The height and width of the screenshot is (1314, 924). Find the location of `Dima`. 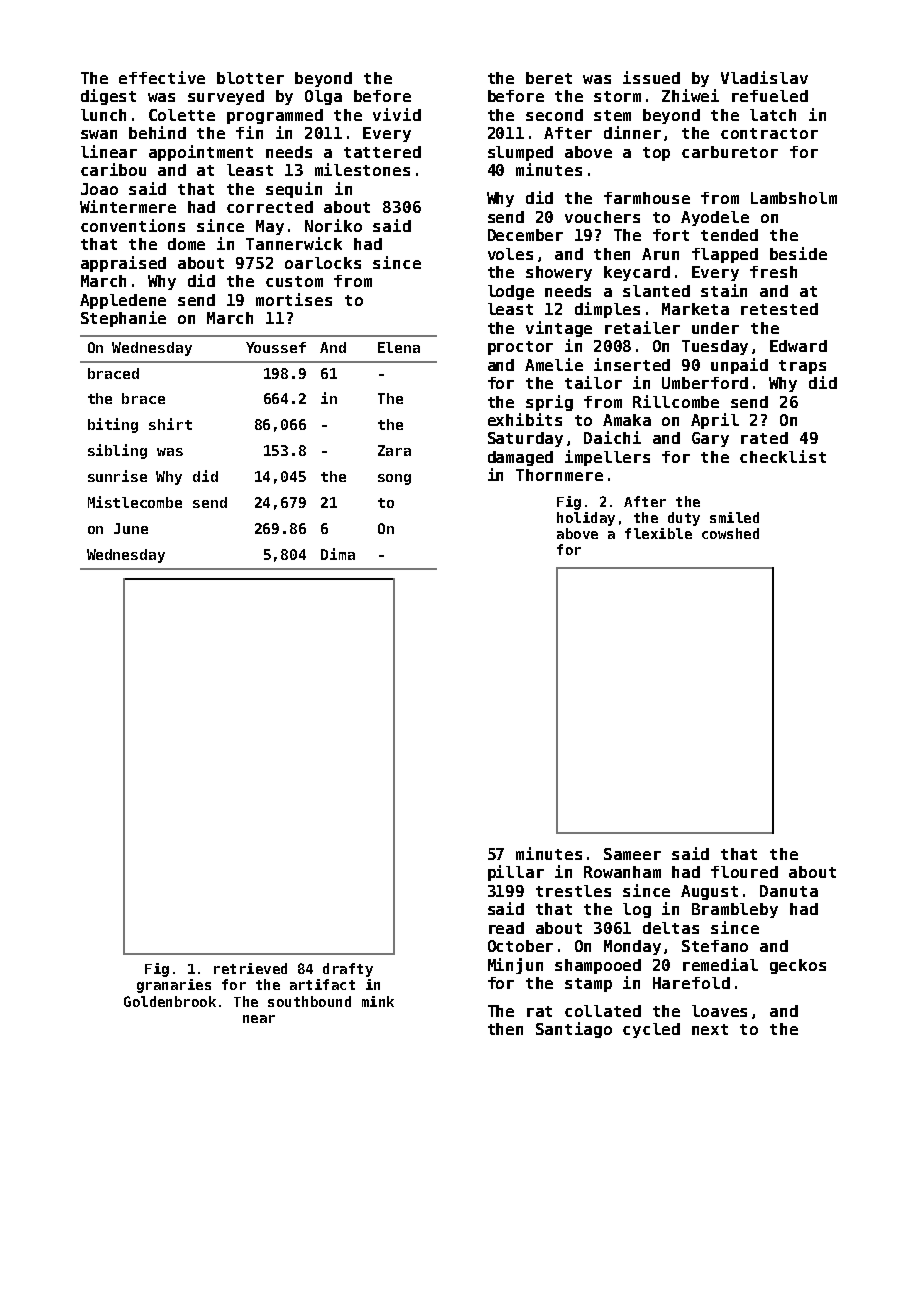

Dima is located at coordinates (338, 554).
